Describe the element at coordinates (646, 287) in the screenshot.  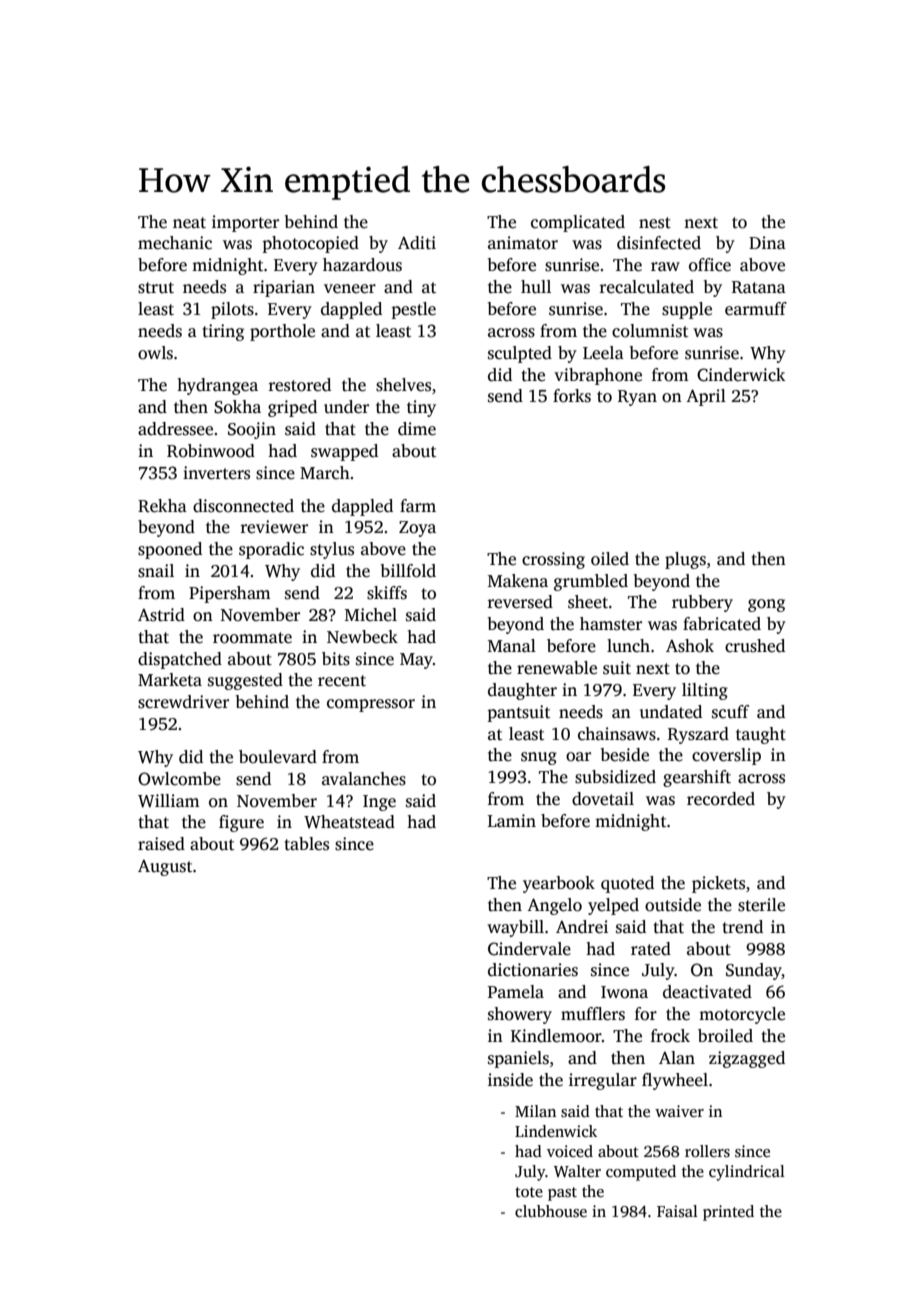
I see `recalculated` at that location.
